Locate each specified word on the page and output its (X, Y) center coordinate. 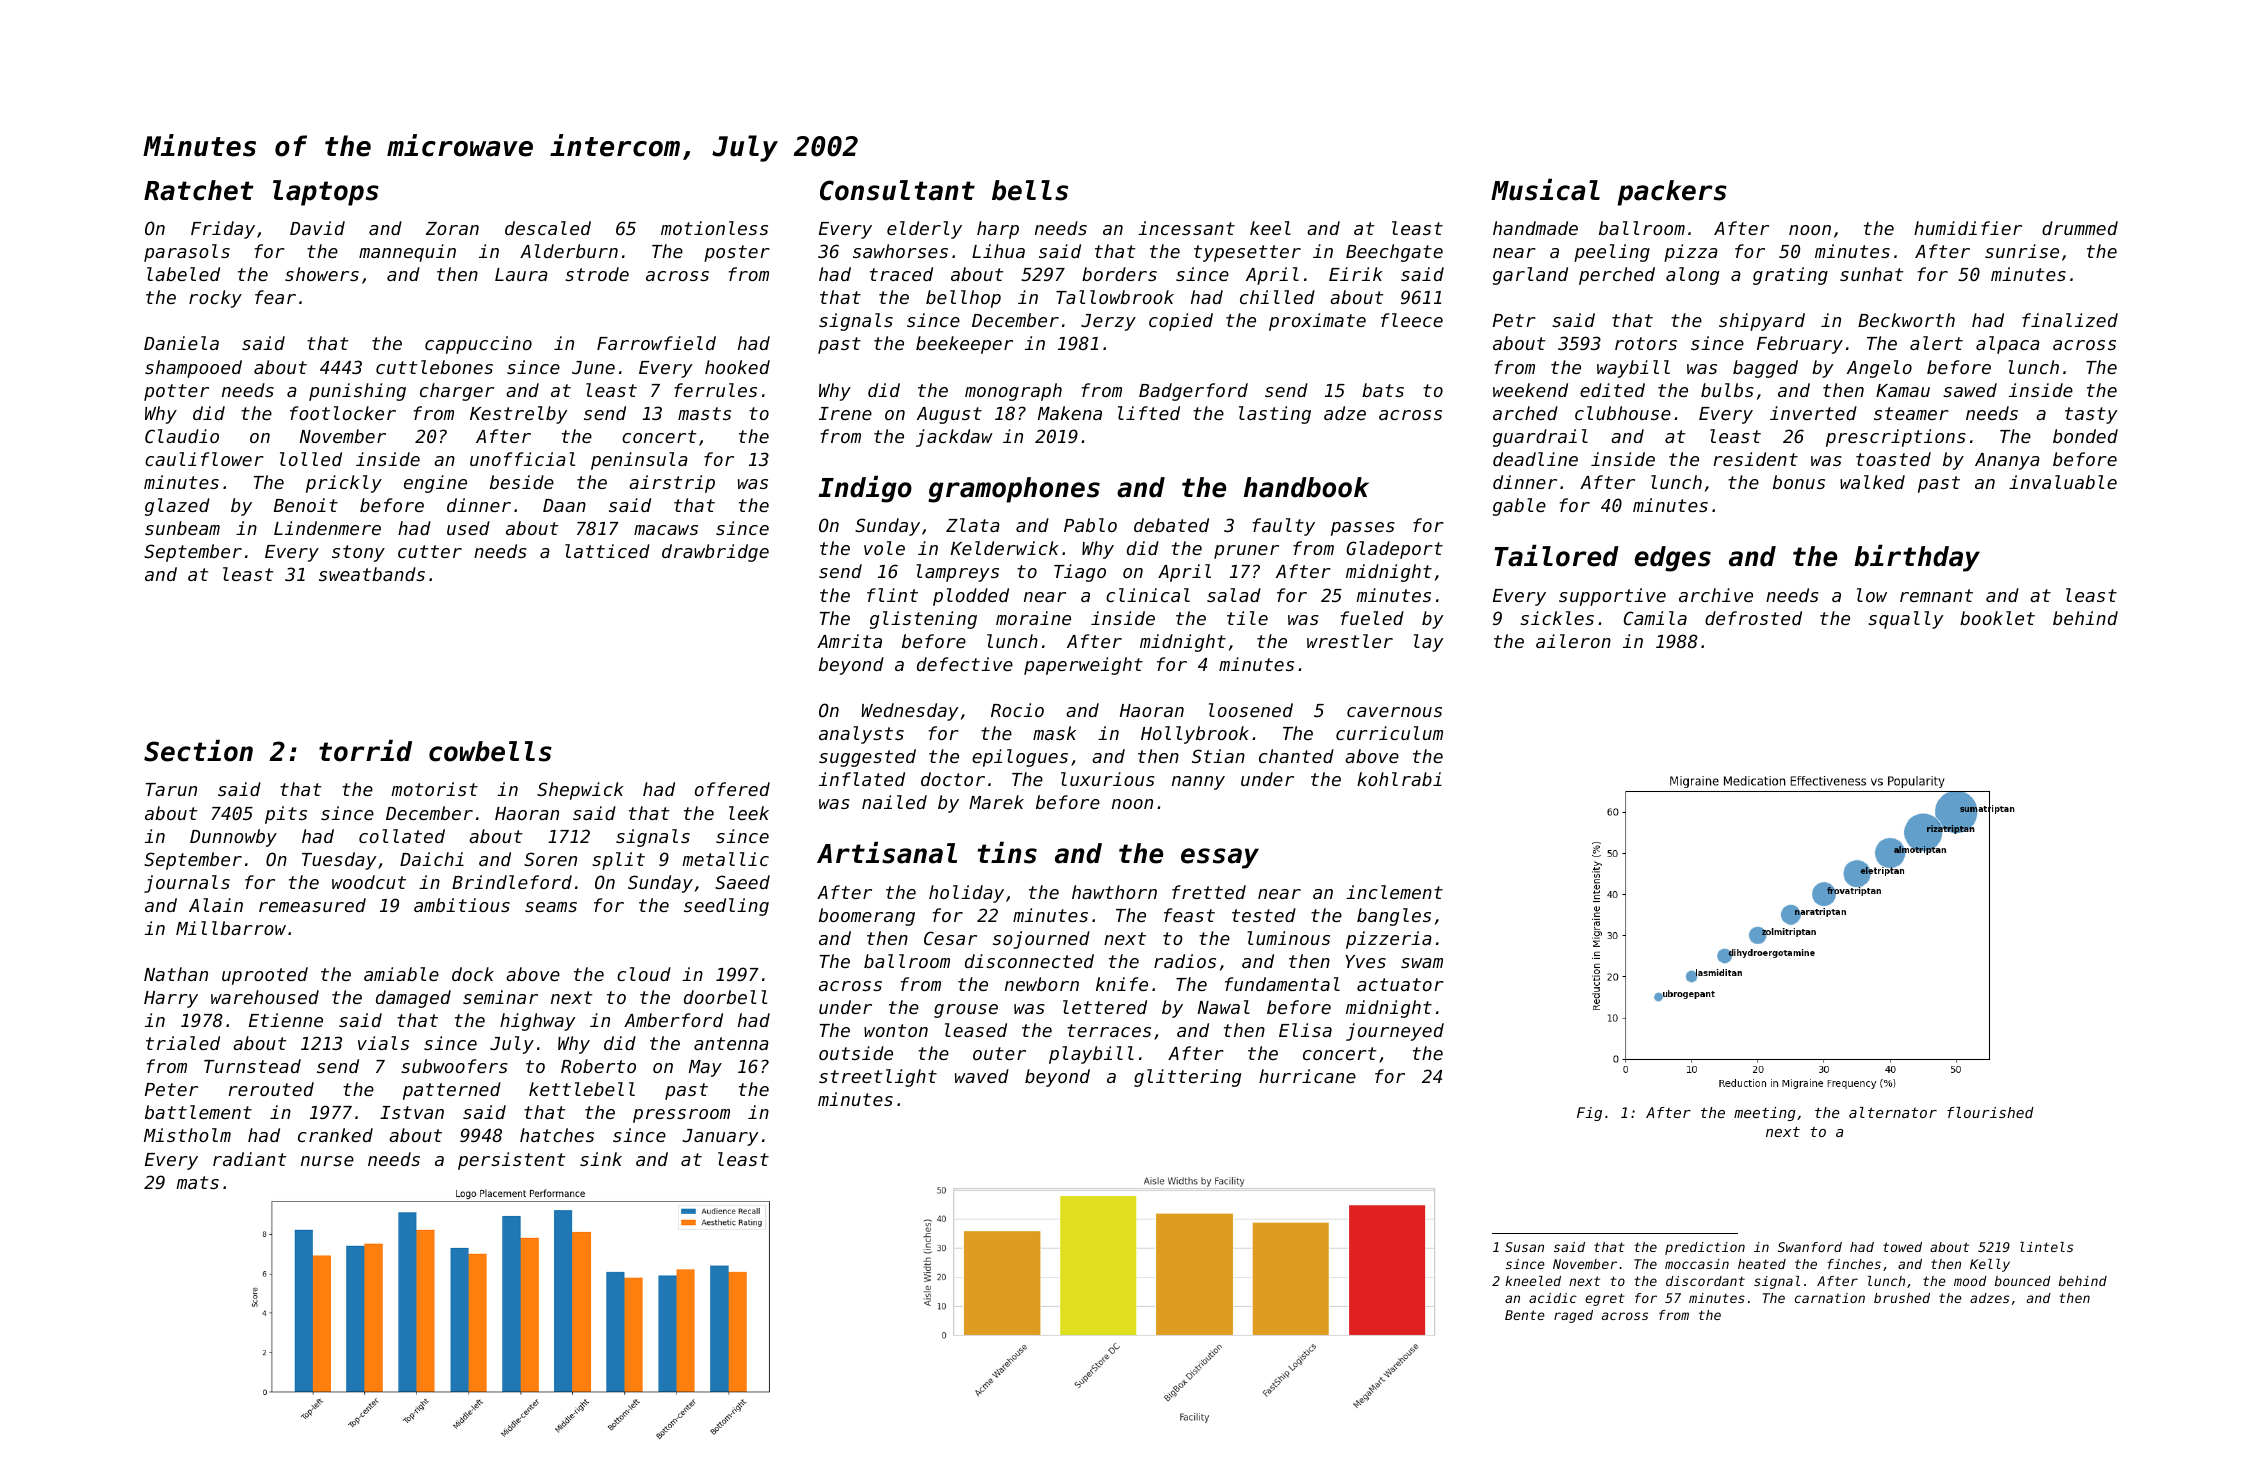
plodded (971, 597)
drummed (2080, 228)
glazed (177, 507)
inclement (1394, 892)
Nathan (176, 974)
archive (1716, 595)
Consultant (897, 190)
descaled (548, 228)
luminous (1288, 938)
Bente (1525, 1315)
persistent (512, 1161)
